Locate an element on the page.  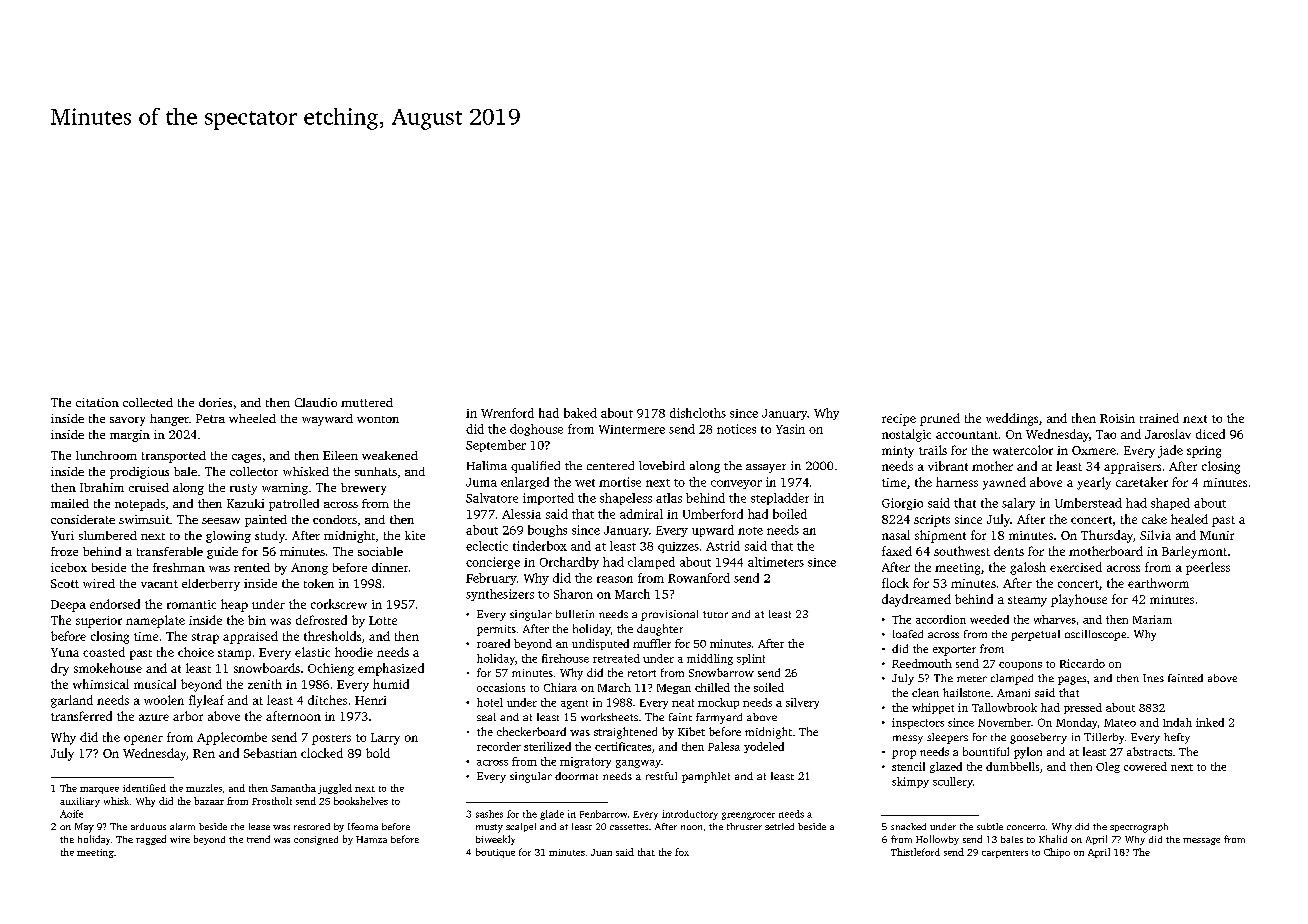
muttered is located at coordinates (367, 402).
